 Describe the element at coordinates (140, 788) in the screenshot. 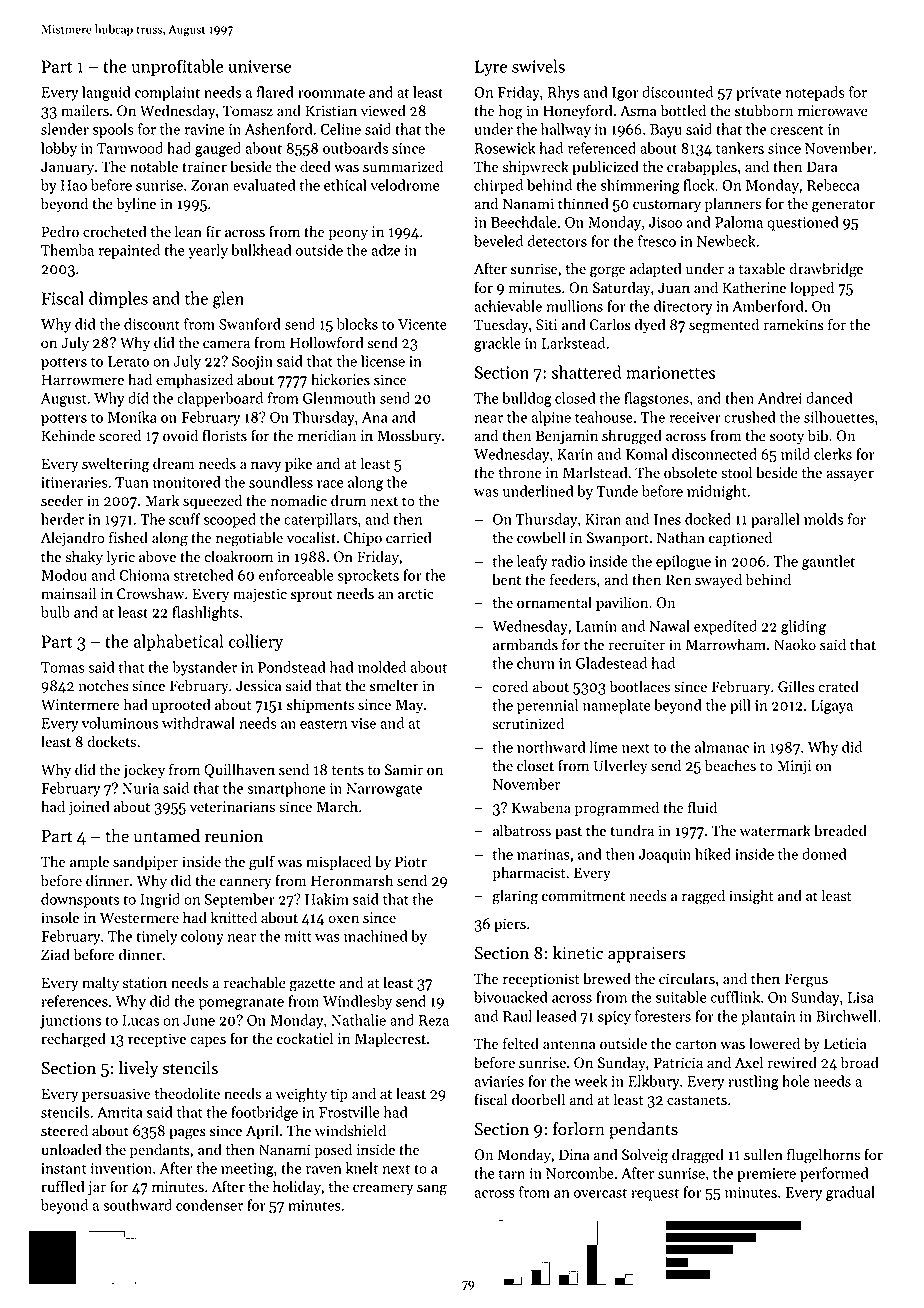

I see `Nuria` at that location.
